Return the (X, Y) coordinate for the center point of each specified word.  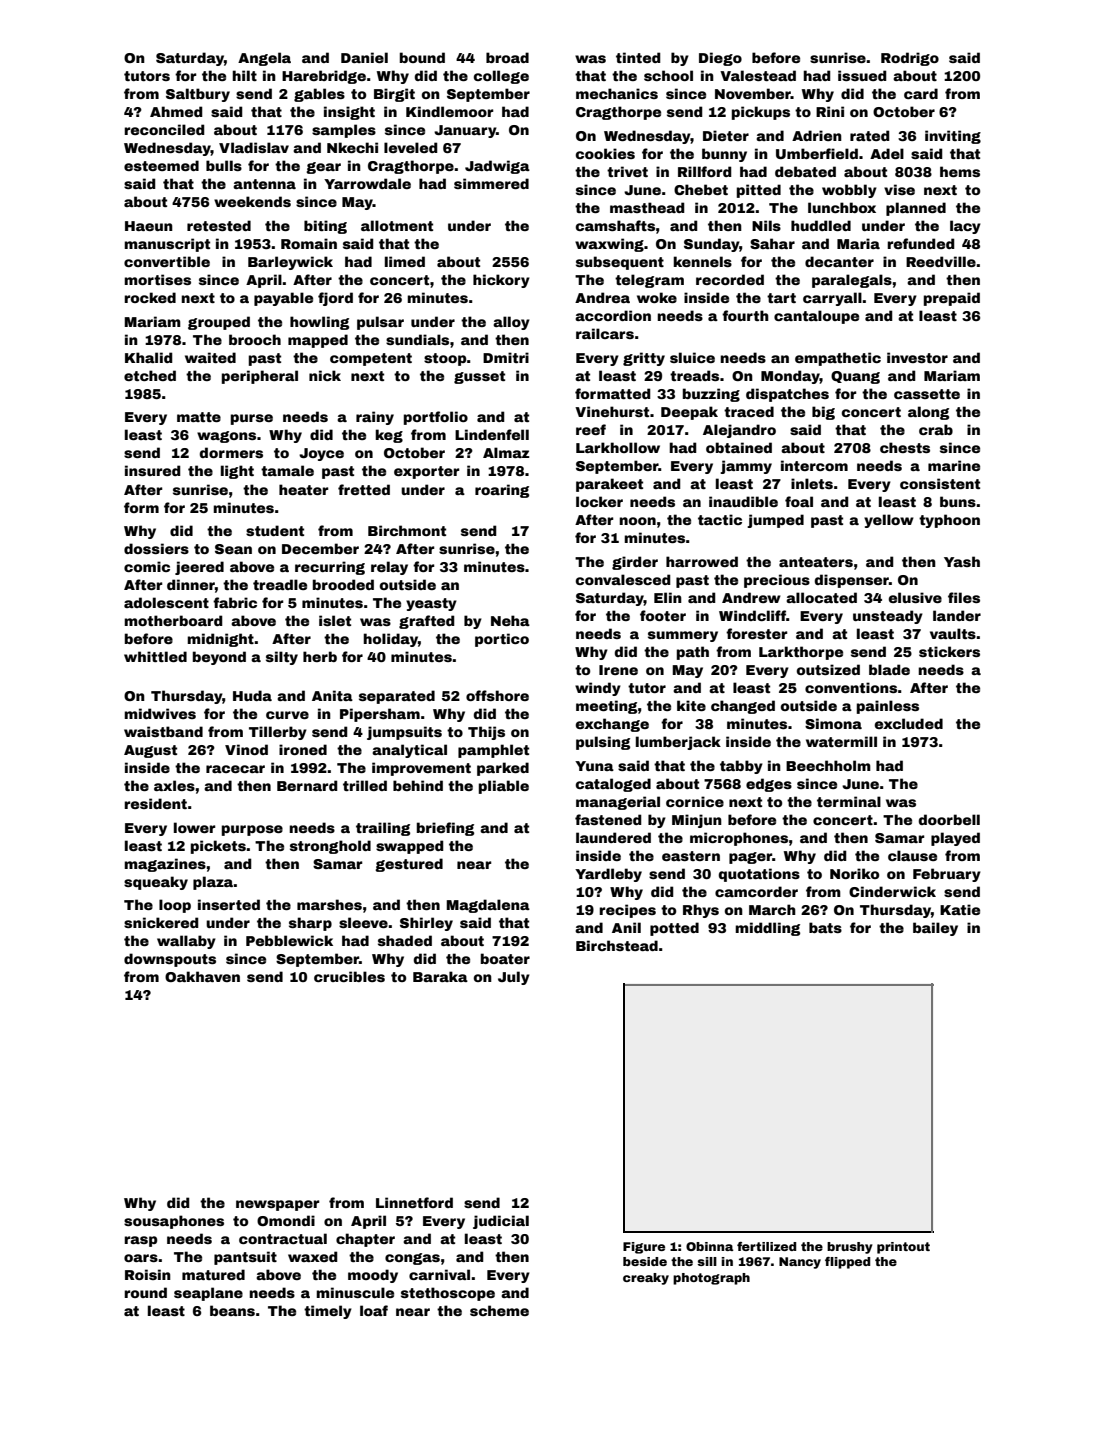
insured (153, 470)
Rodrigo (910, 59)
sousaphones (174, 1222)
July (514, 978)
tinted (638, 57)
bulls (224, 165)
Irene (618, 670)
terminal (849, 801)
